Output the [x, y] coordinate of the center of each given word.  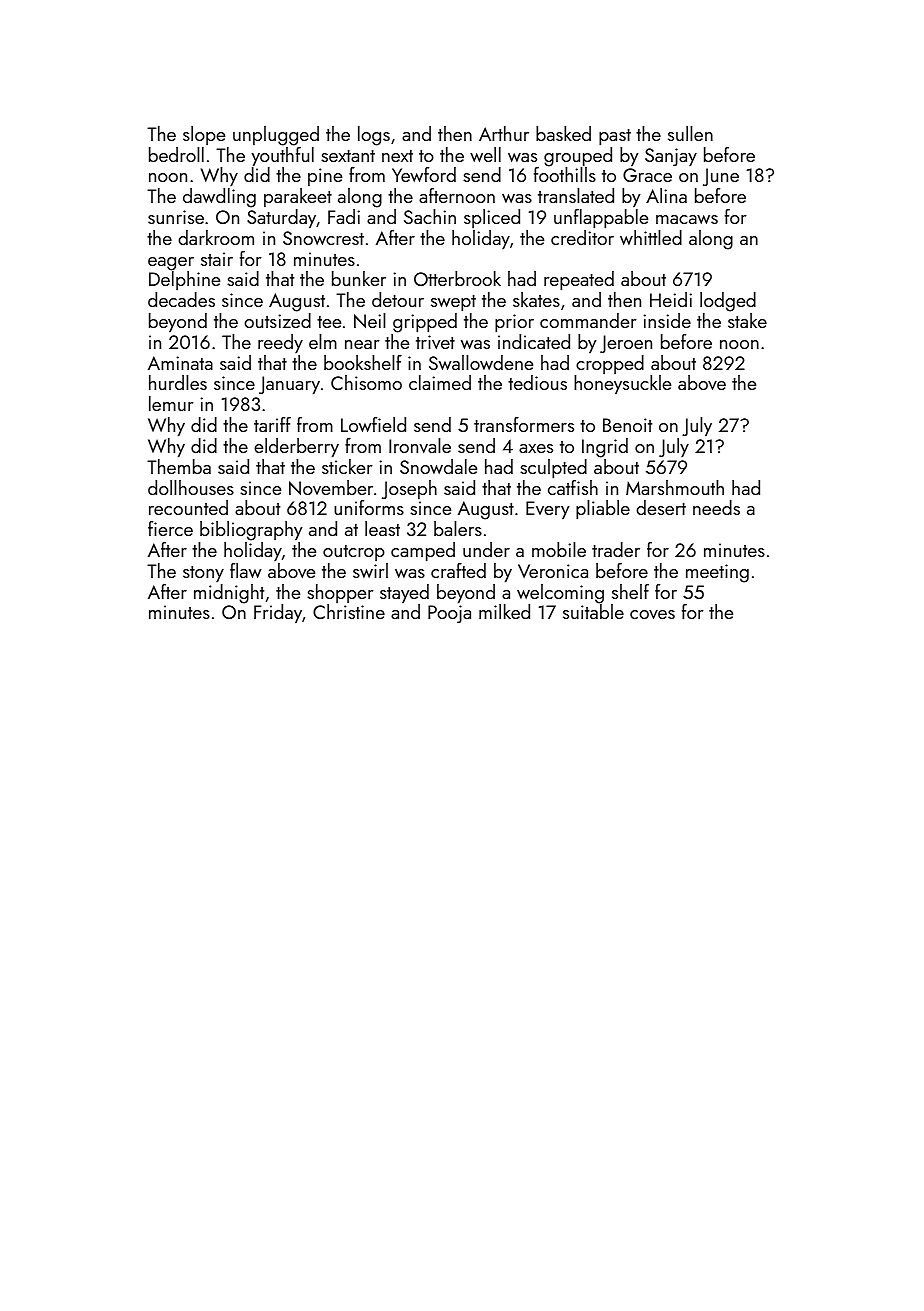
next [397, 156]
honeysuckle [622, 385]
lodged [728, 302]
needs [716, 507]
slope [204, 135]
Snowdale [438, 466]
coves [652, 614]
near [362, 344]
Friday [278, 614]
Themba [179, 466]
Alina [666, 195]
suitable [593, 611]
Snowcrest [323, 238]
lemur [171, 403]
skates [536, 299]
